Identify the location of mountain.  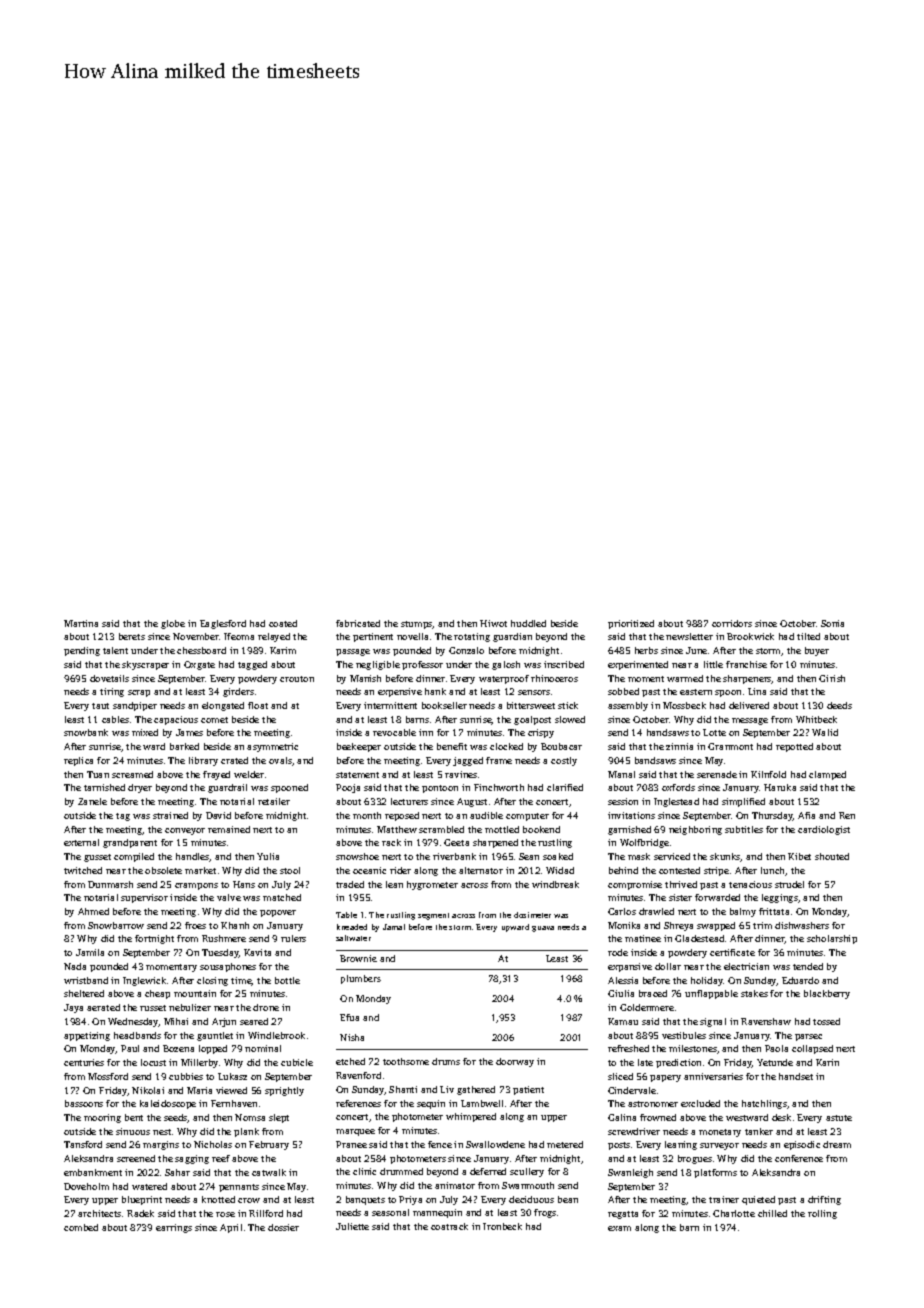
(195, 993).
